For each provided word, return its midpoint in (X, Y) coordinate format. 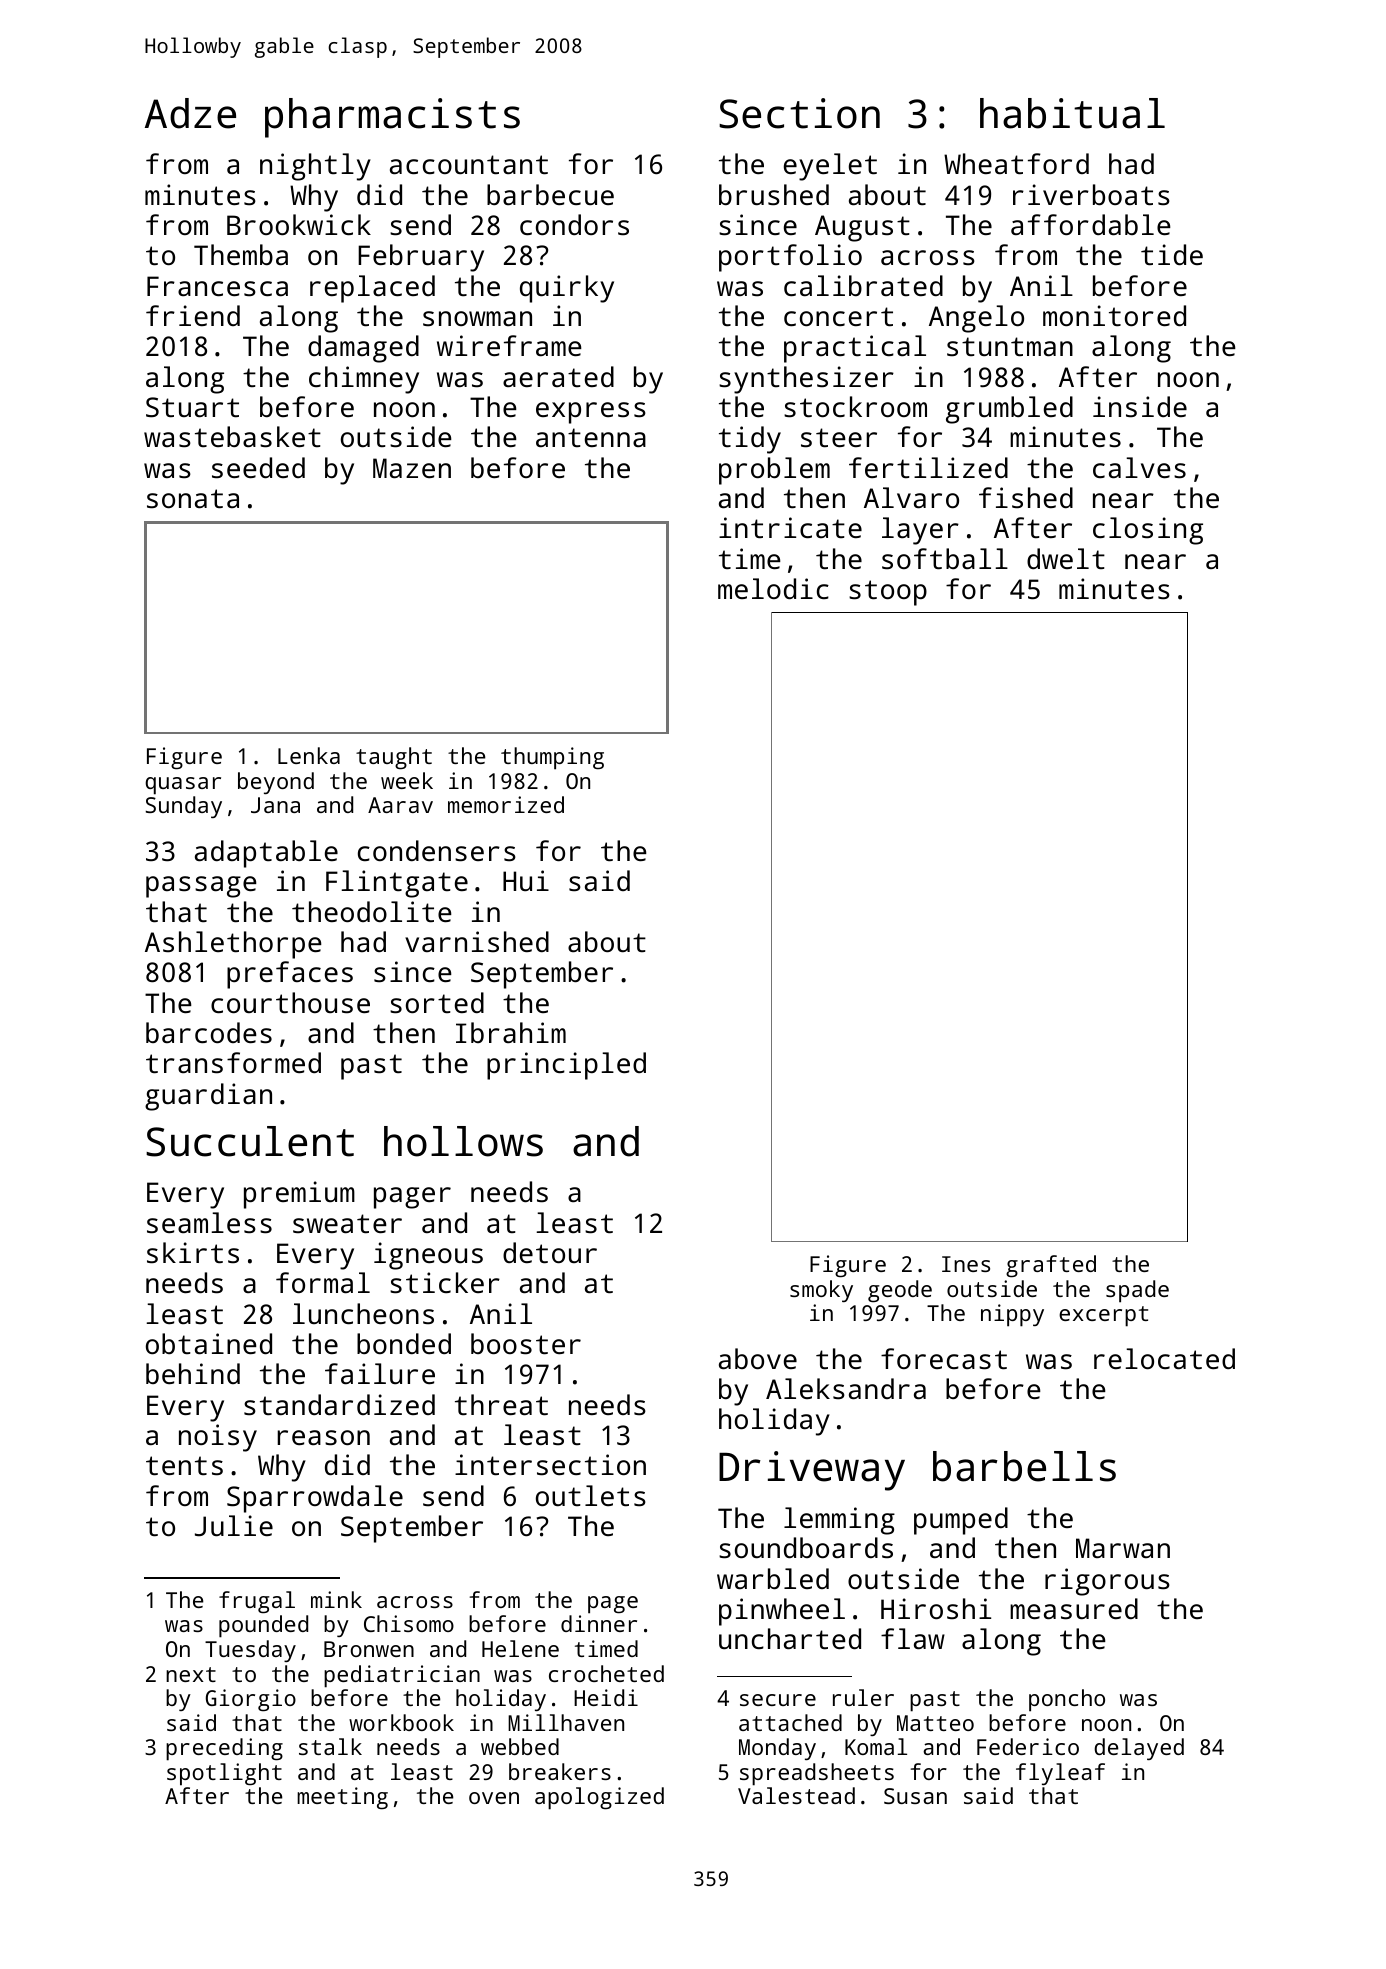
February (421, 258)
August (862, 228)
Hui (526, 880)
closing (1148, 531)
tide (1172, 254)
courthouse (290, 1003)
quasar (183, 786)
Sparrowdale (315, 1499)
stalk (330, 1746)
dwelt (1066, 558)
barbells (1024, 1466)
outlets (591, 1496)
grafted (1051, 1266)
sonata (193, 499)
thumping (552, 758)
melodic (773, 588)
